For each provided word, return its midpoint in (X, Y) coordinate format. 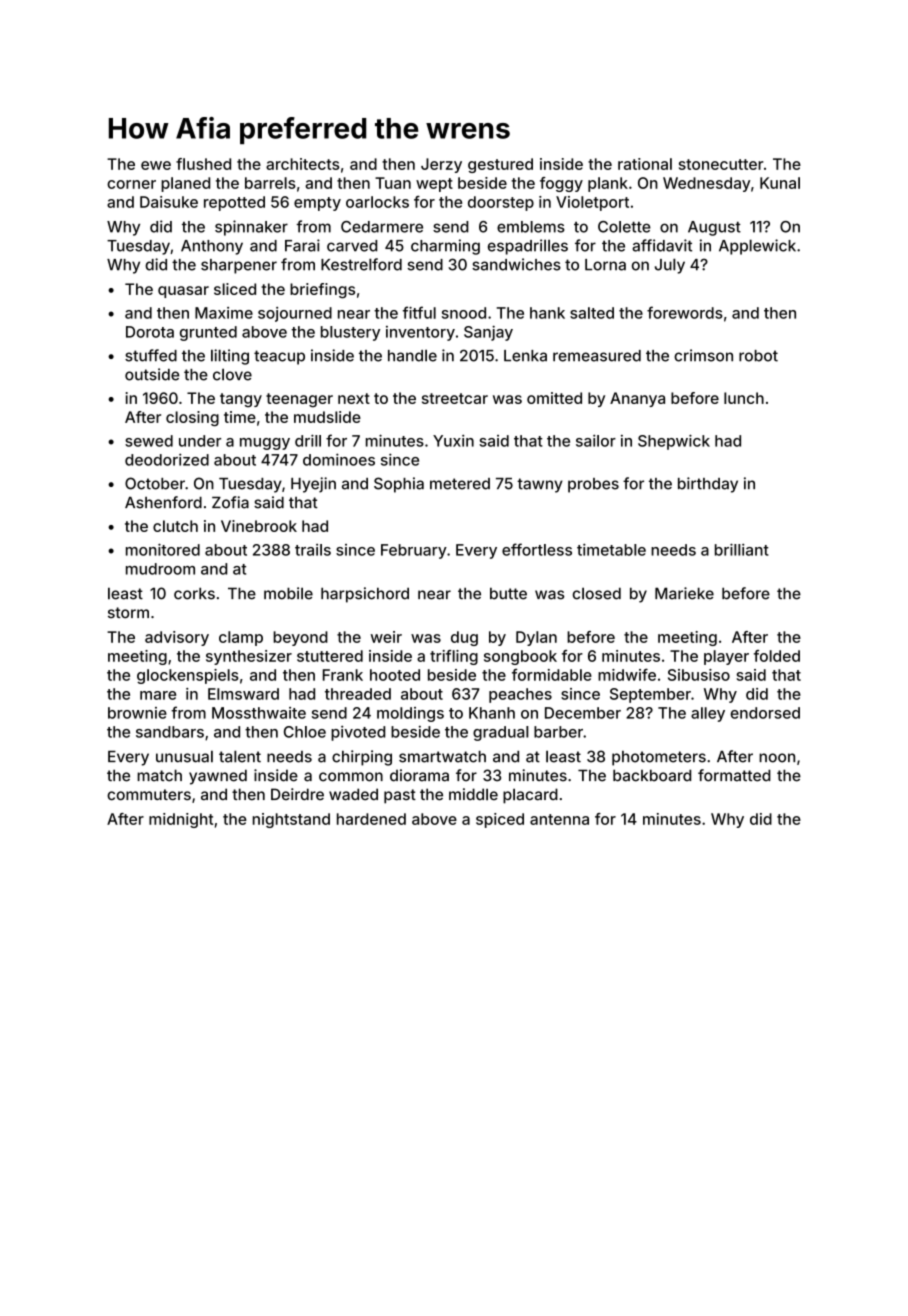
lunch (744, 398)
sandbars (170, 732)
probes (593, 485)
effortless (537, 549)
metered (460, 484)
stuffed (151, 355)
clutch (175, 526)
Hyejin (313, 485)
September (650, 695)
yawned (218, 777)
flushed (203, 164)
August (714, 228)
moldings (410, 714)
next (354, 398)
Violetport (592, 203)
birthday (708, 485)
